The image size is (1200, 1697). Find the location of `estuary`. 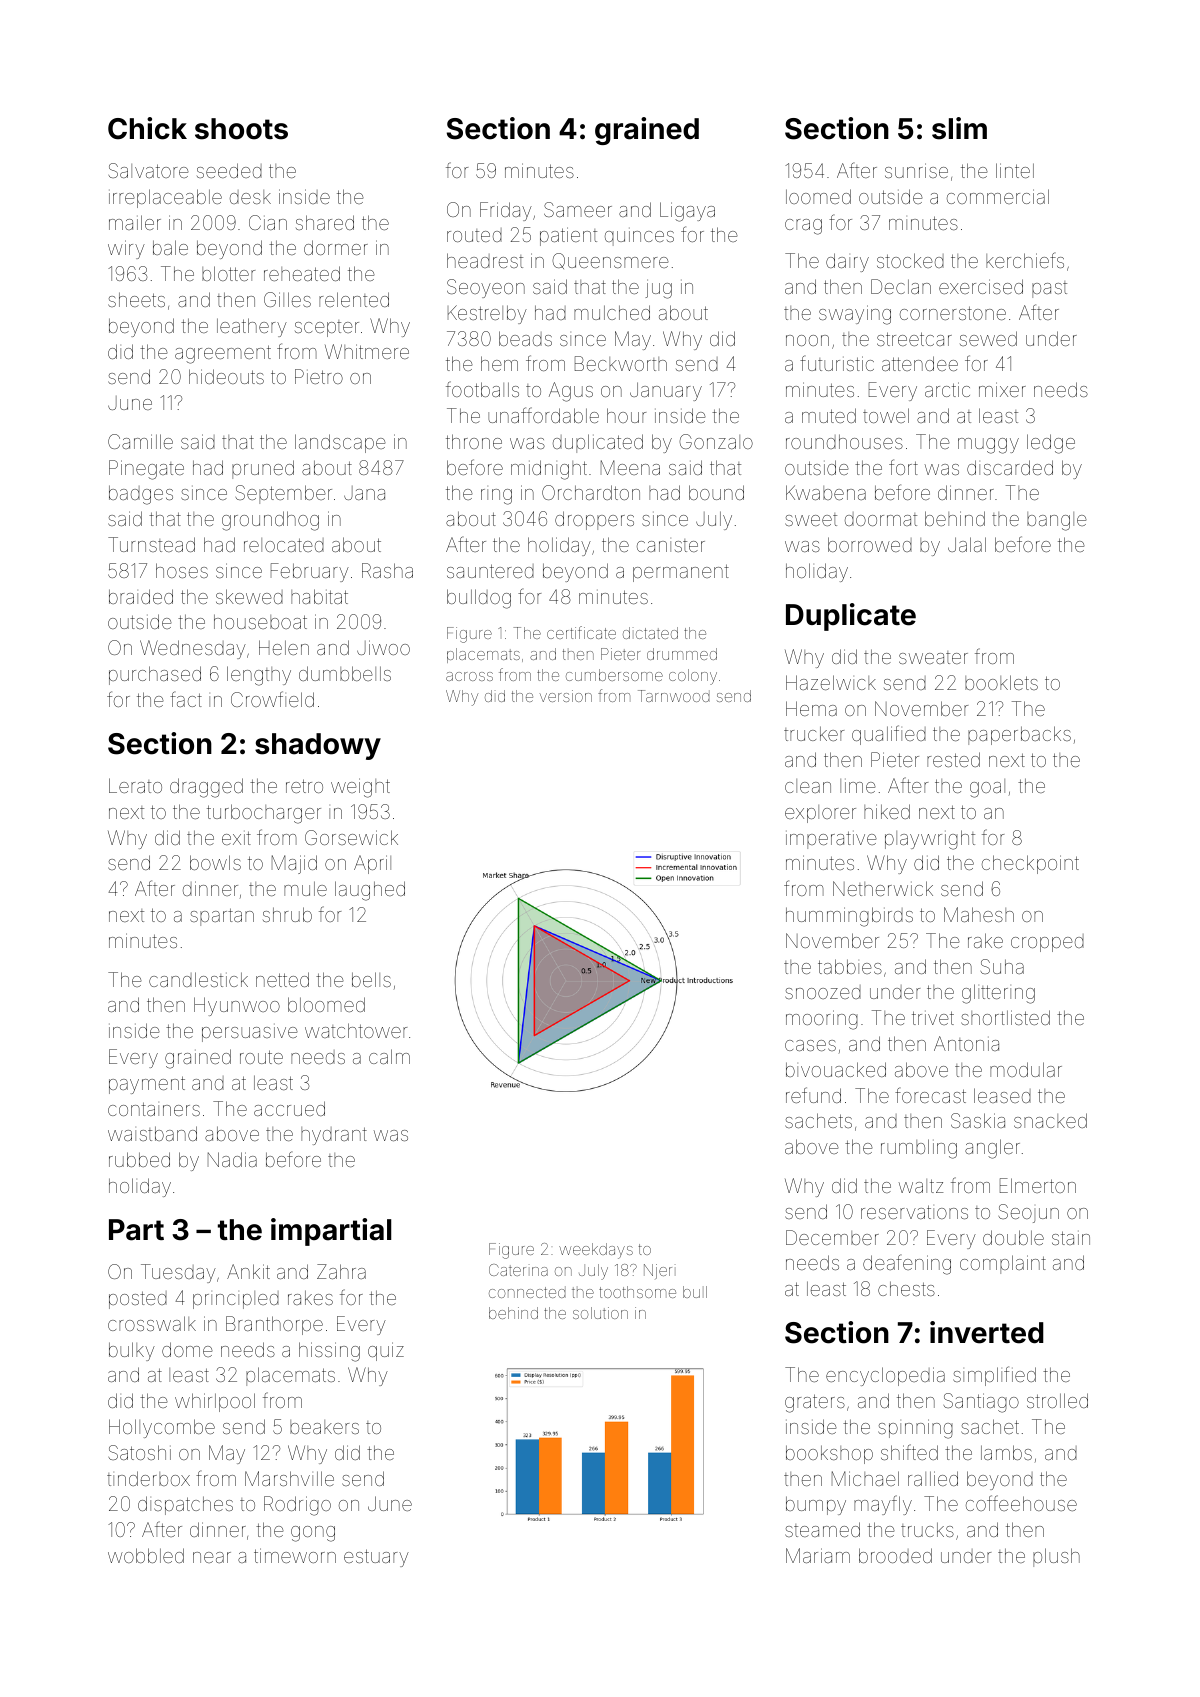

estuary is located at coordinates (376, 1558).
